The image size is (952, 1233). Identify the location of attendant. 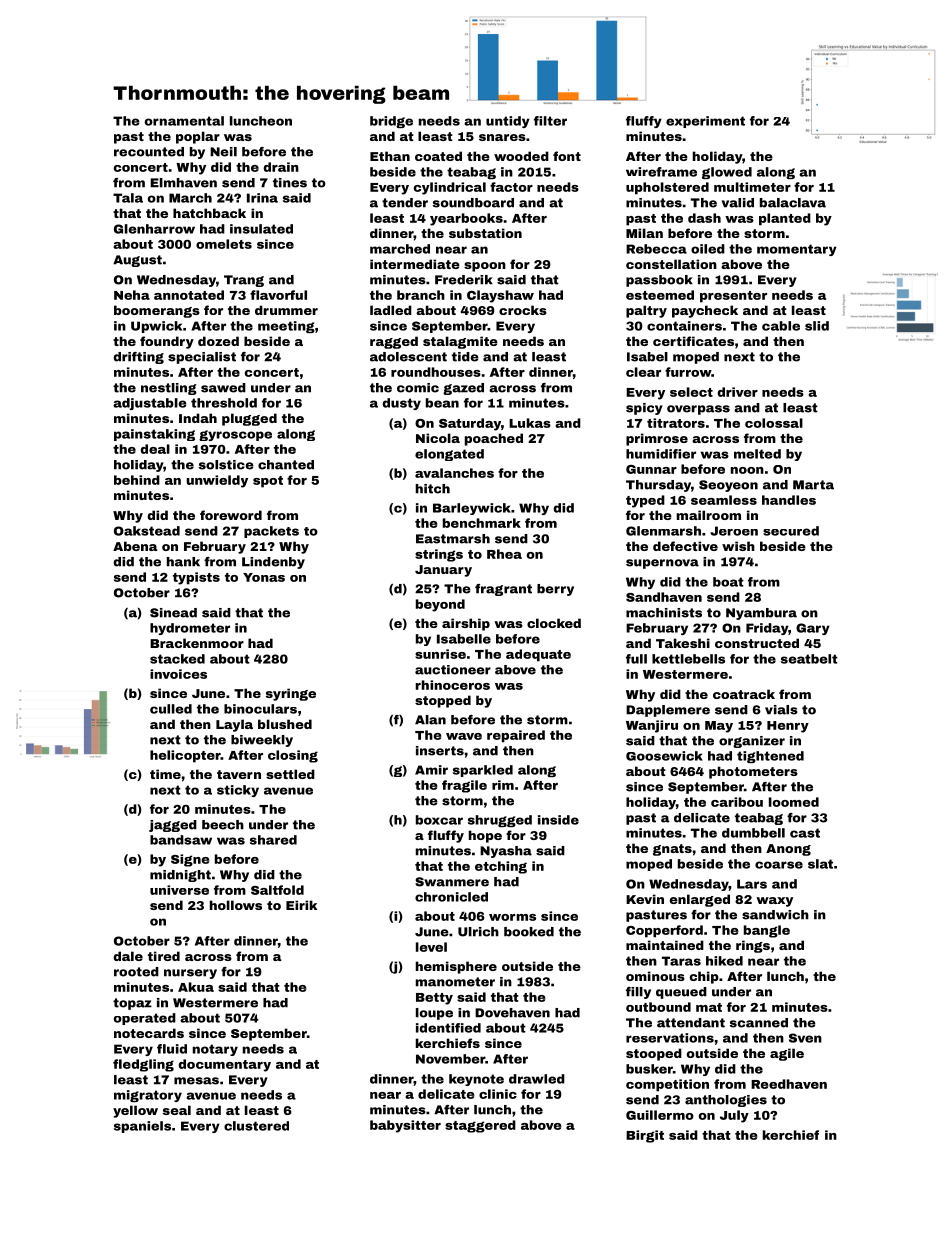
(691, 1023).
